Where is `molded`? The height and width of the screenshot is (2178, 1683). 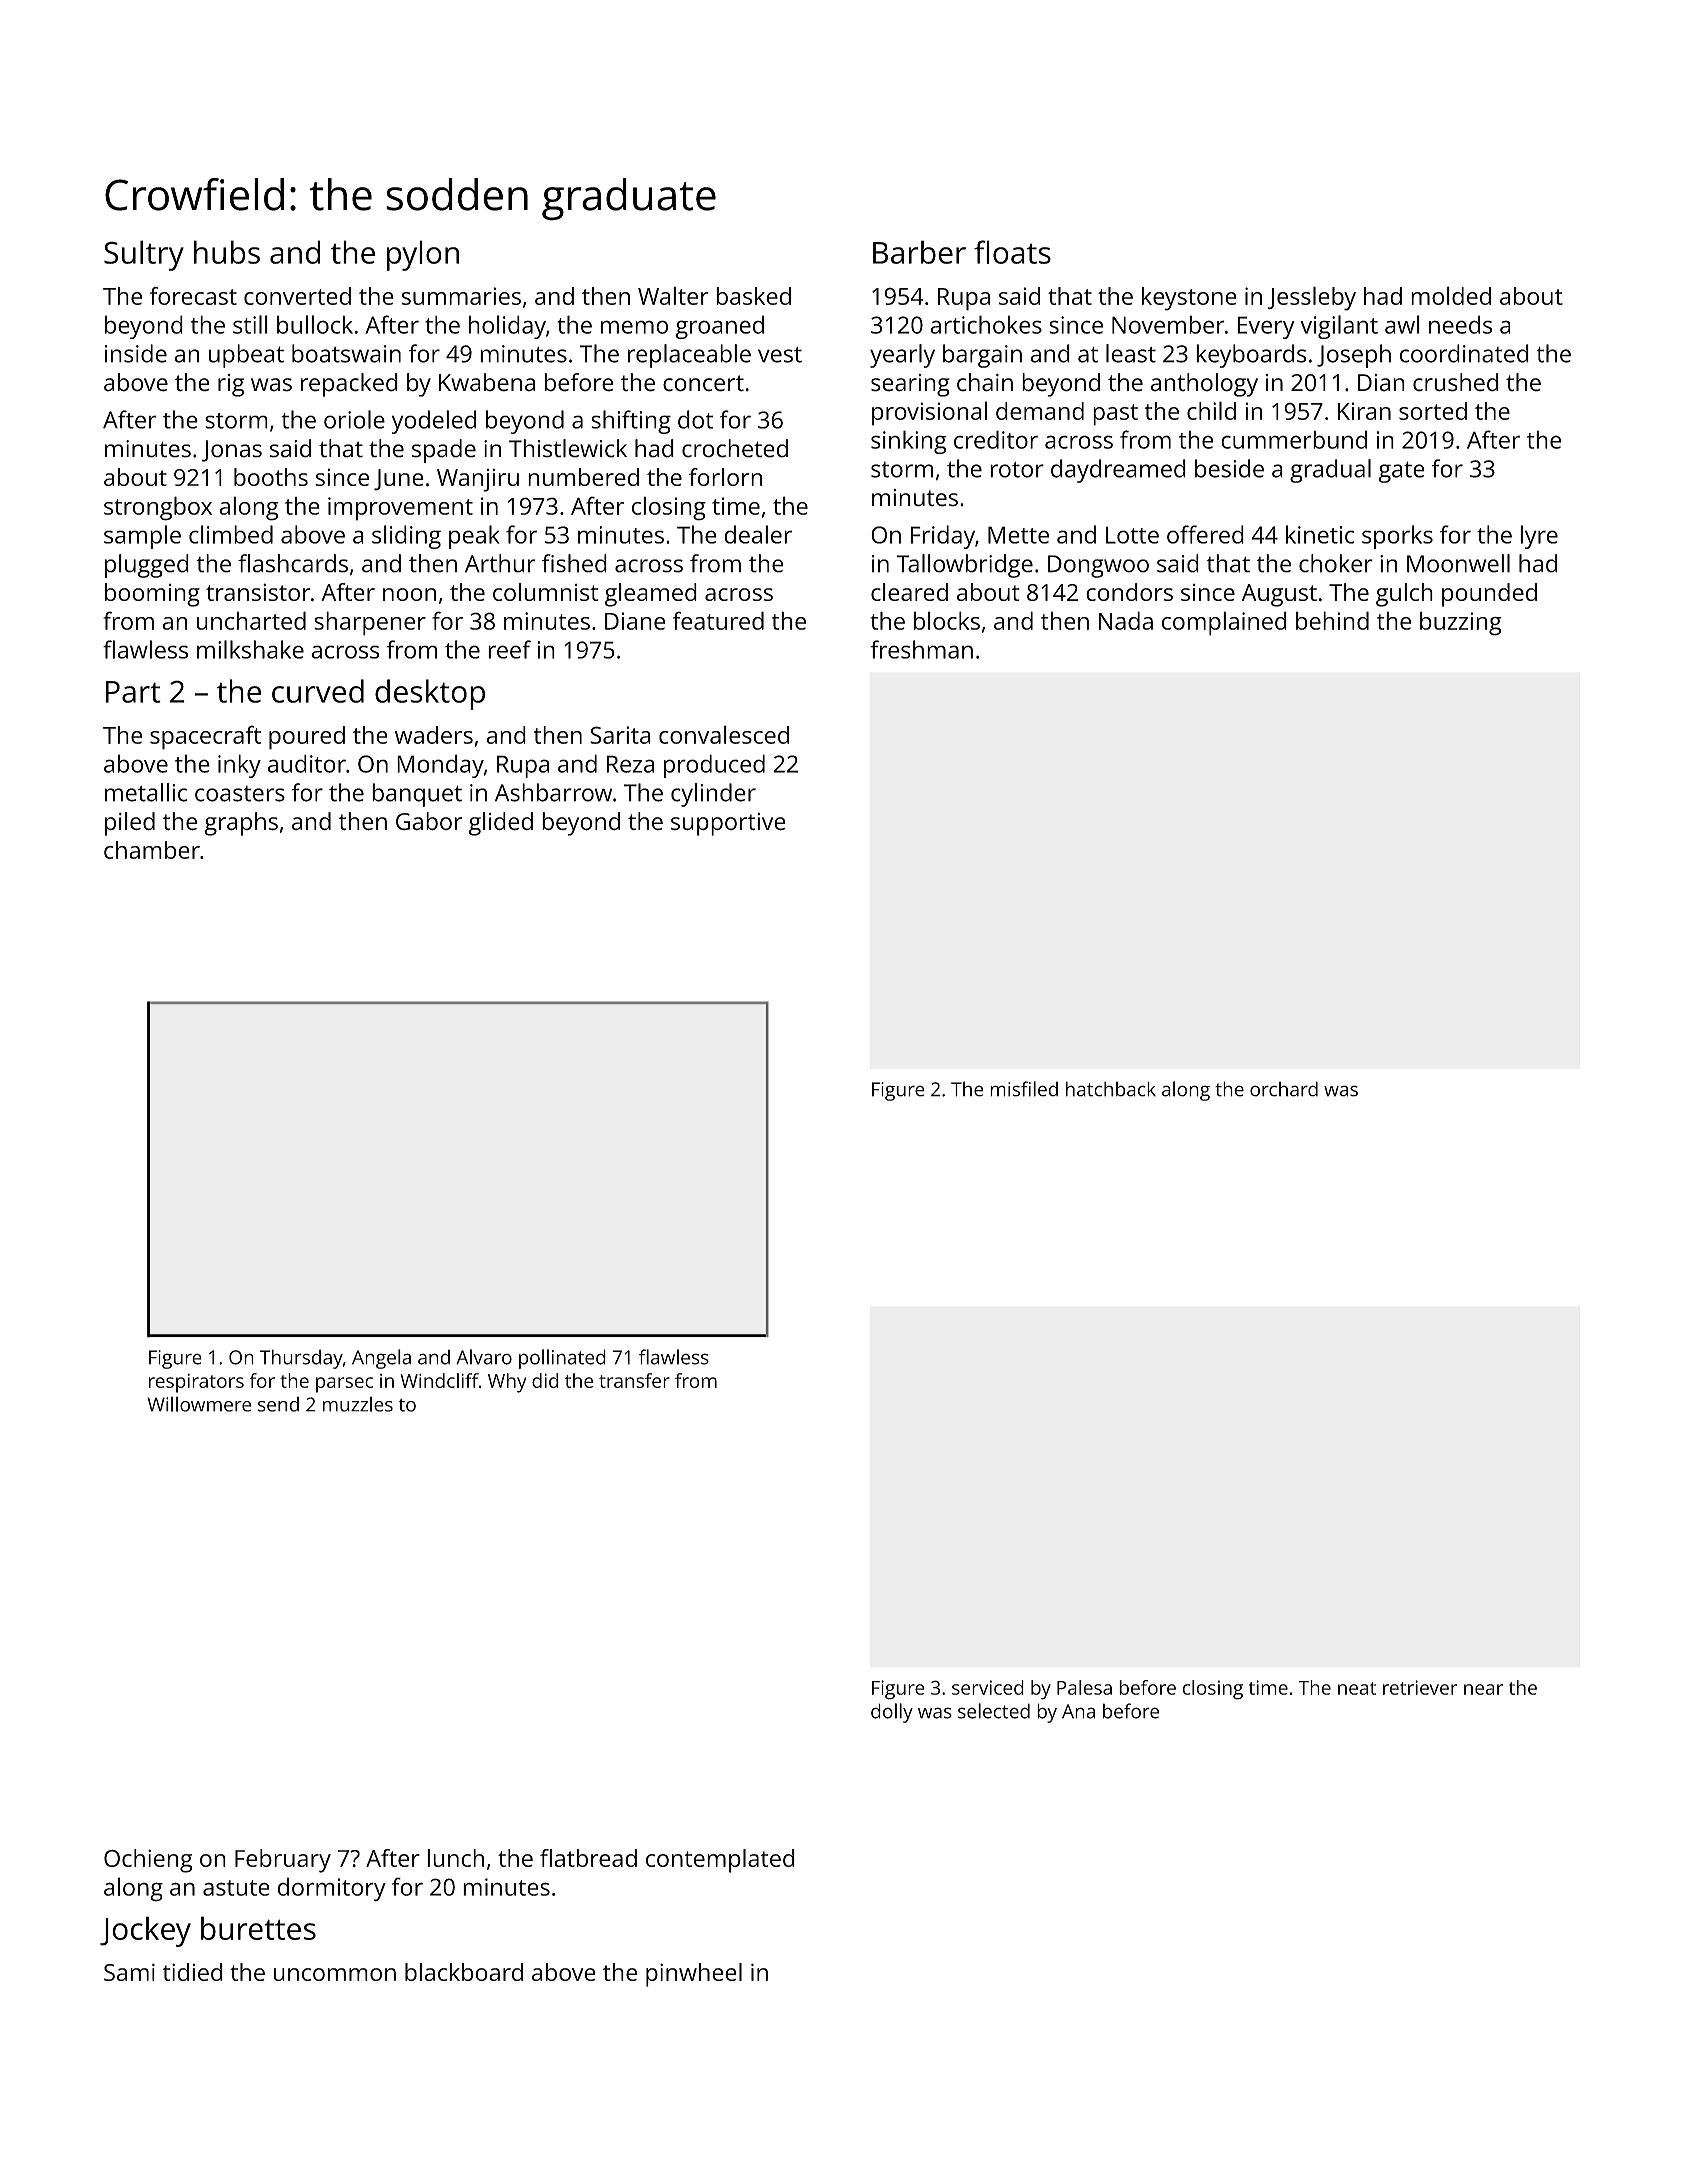
molded is located at coordinates (1451, 295).
